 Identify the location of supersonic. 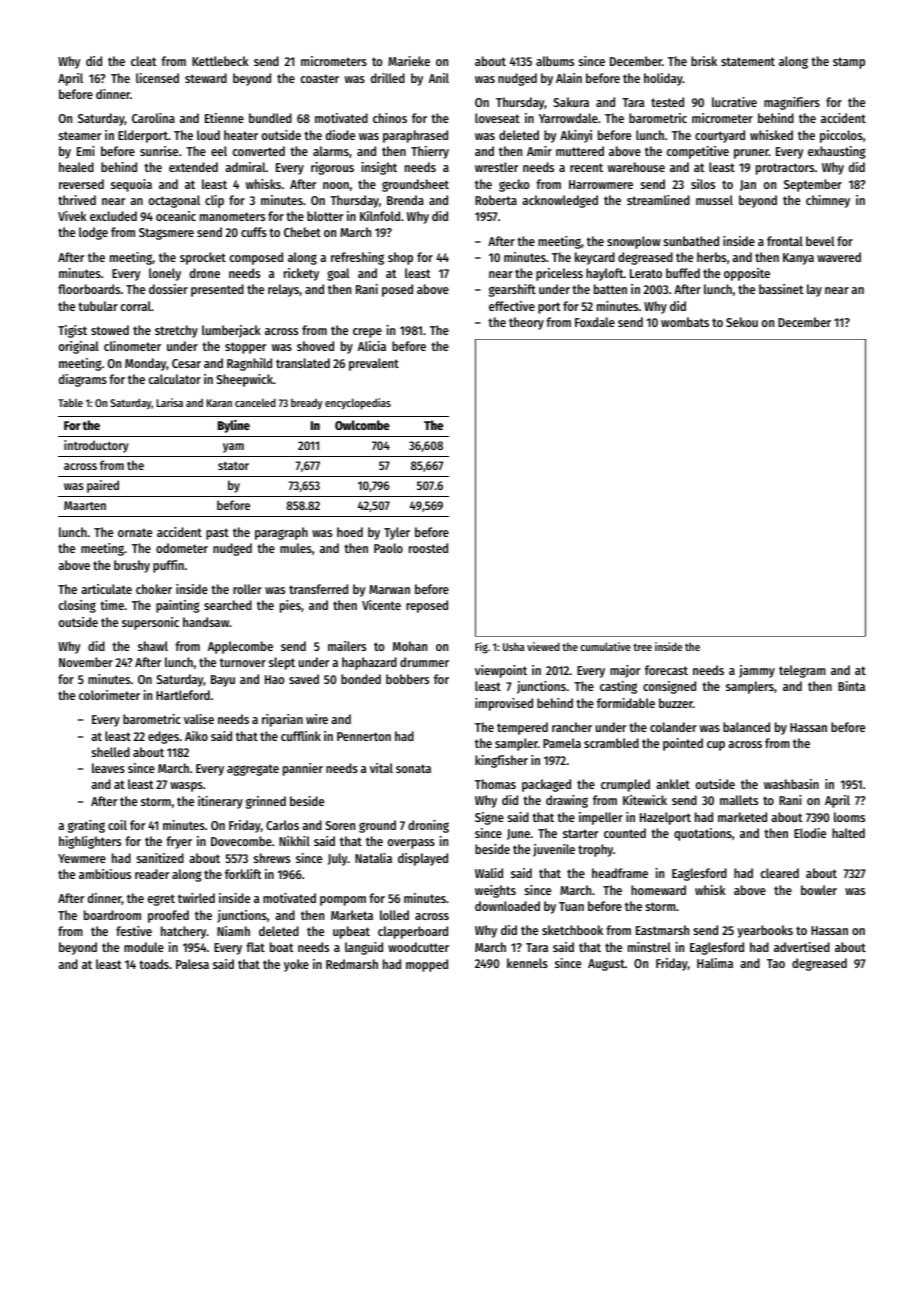
(150, 623).
